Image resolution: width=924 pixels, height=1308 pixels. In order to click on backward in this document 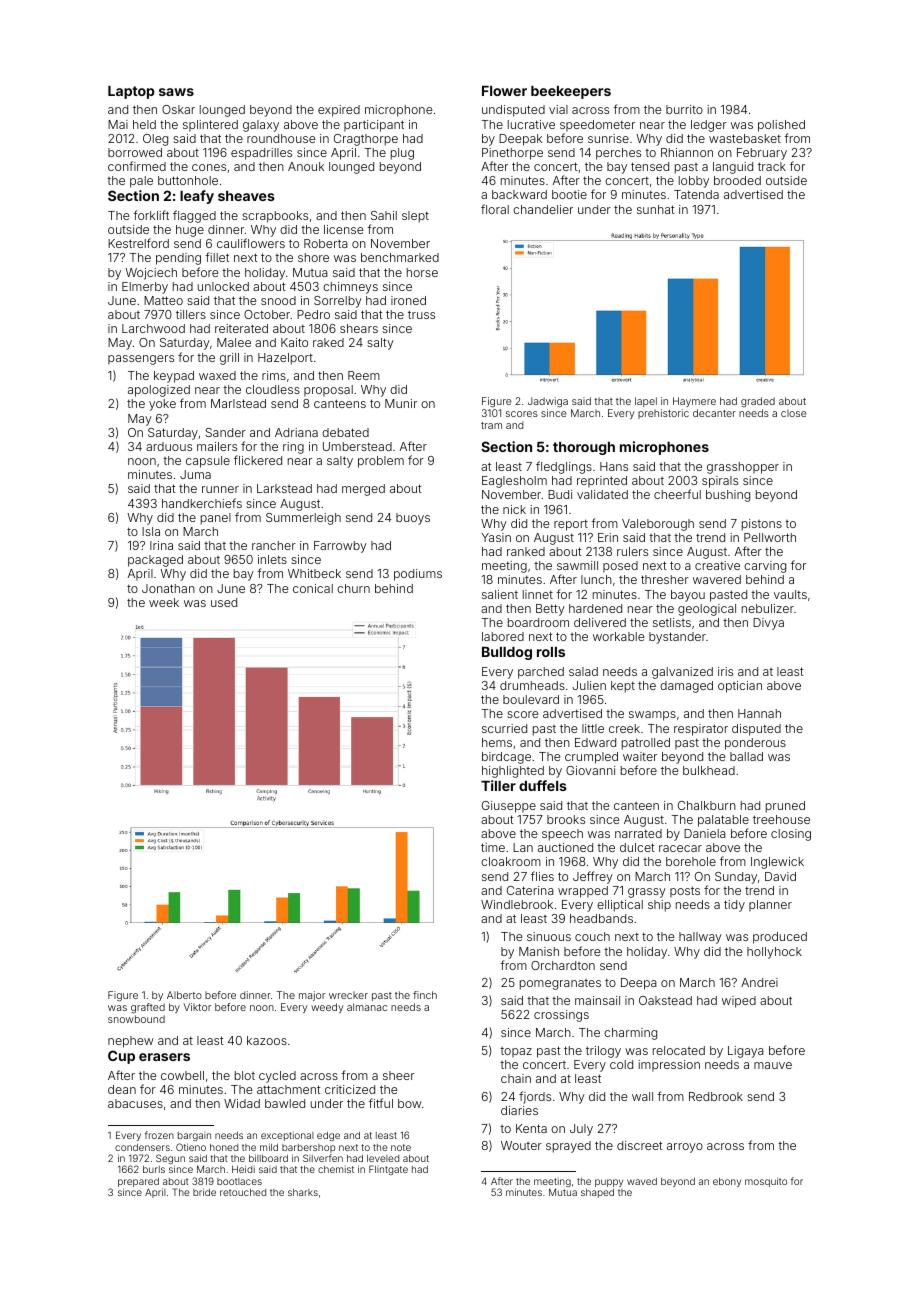, I will do `click(519, 194)`.
